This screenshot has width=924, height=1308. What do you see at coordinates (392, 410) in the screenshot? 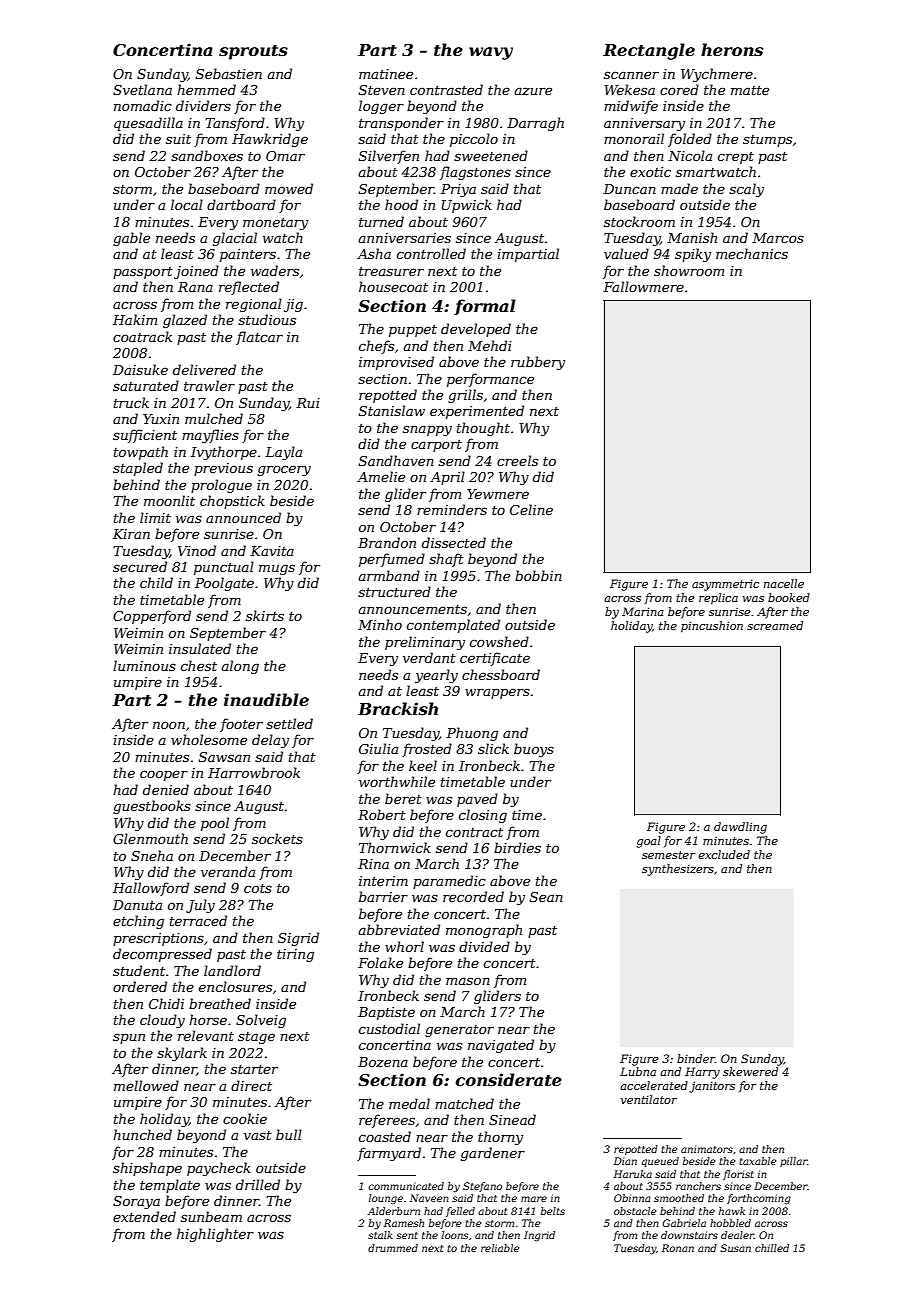
I see `Stanislaw` at bounding box center [392, 410].
